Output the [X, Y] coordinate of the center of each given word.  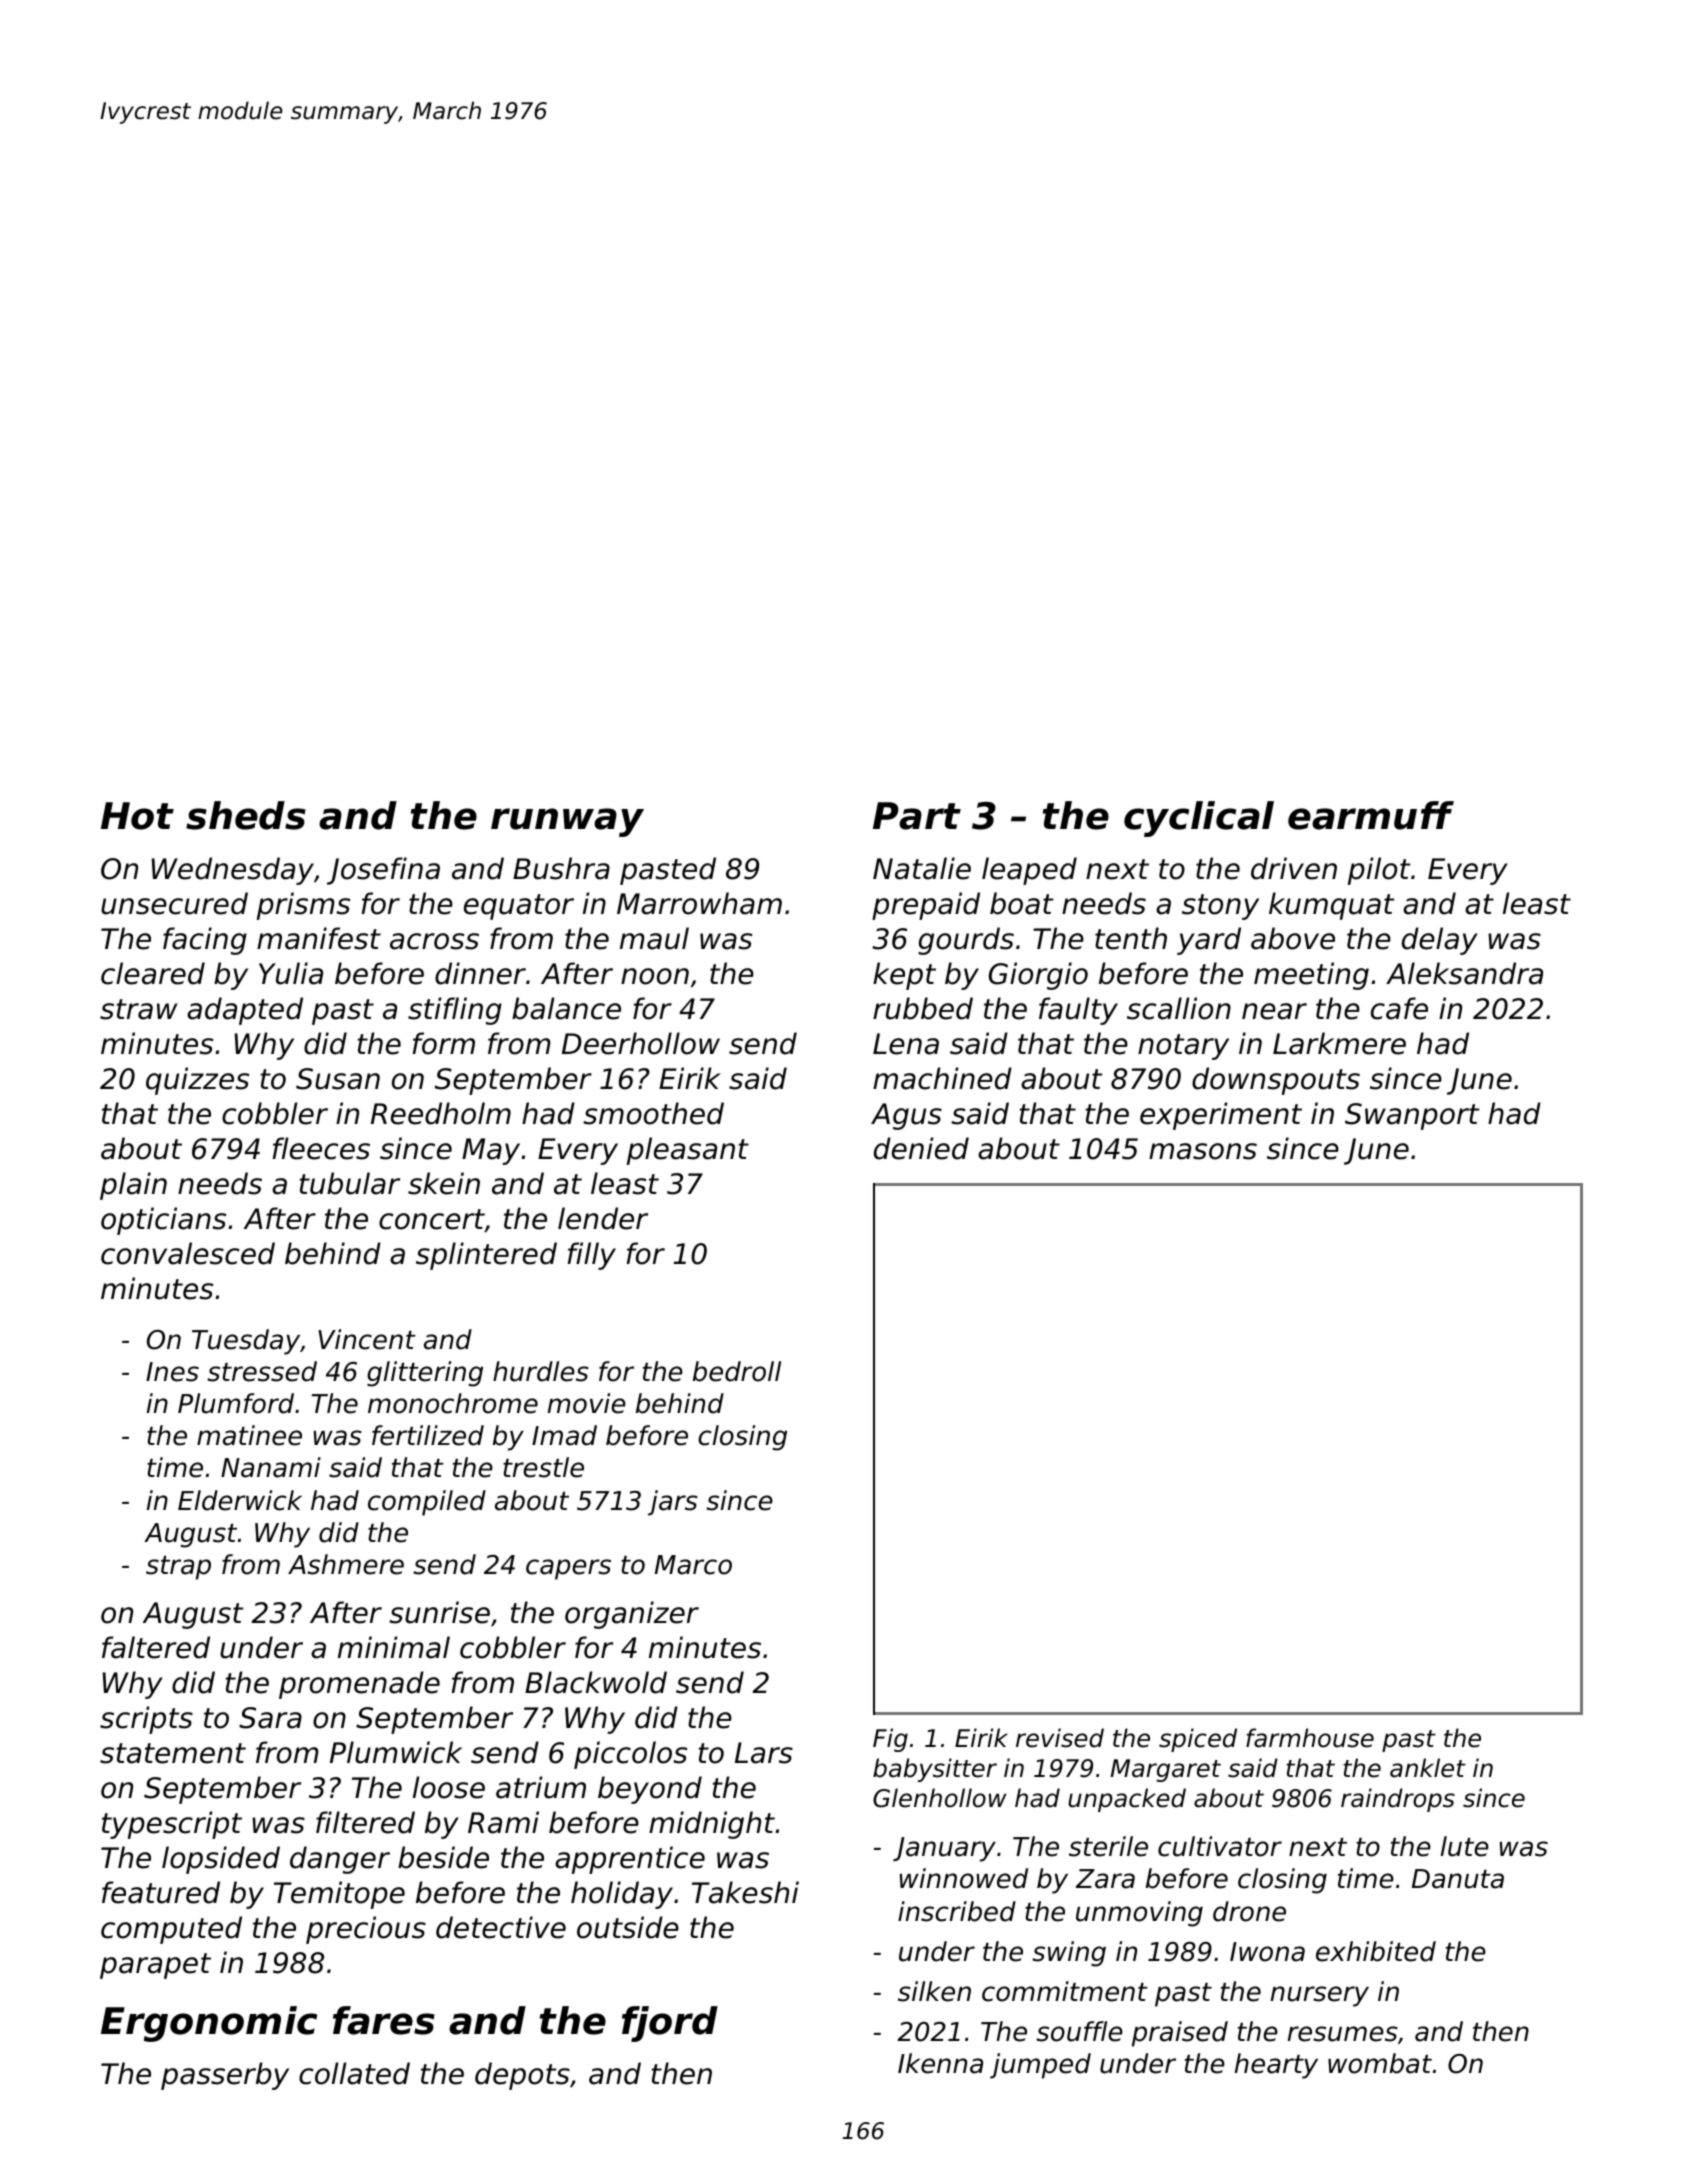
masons [1203, 1151]
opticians [163, 1221]
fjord [670, 2024]
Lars [764, 1753]
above [1293, 938]
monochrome [453, 1403]
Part [917, 816]
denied [921, 1148]
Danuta [1458, 1879]
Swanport [1412, 1116]
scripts [146, 1720]
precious [366, 1930]
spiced [1198, 1740]
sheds [246, 815]
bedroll [737, 1371]
